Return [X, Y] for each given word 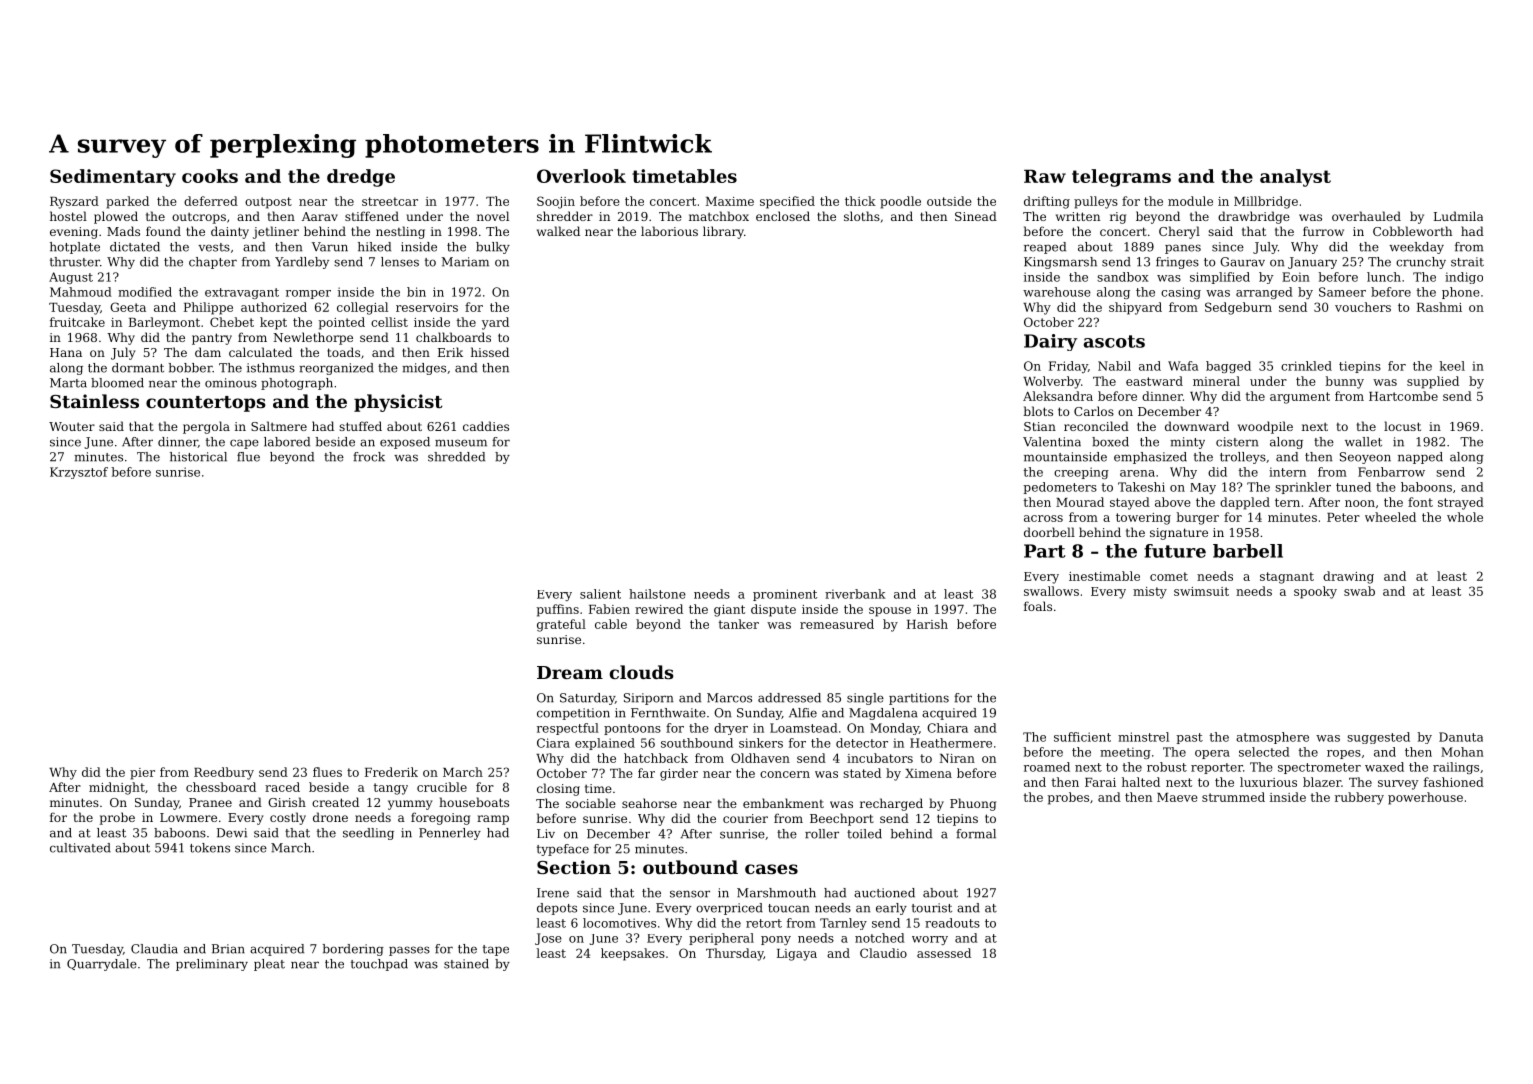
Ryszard [74, 202]
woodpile [1265, 427]
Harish [927, 624]
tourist [932, 908]
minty [1187, 443]
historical [198, 457]
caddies [486, 426]
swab [1359, 591]
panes [1183, 249]
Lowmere [188, 817]
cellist [389, 322]
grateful [561, 625]
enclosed [783, 216]
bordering [353, 950]
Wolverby [1052, 382]
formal [976, 834]
